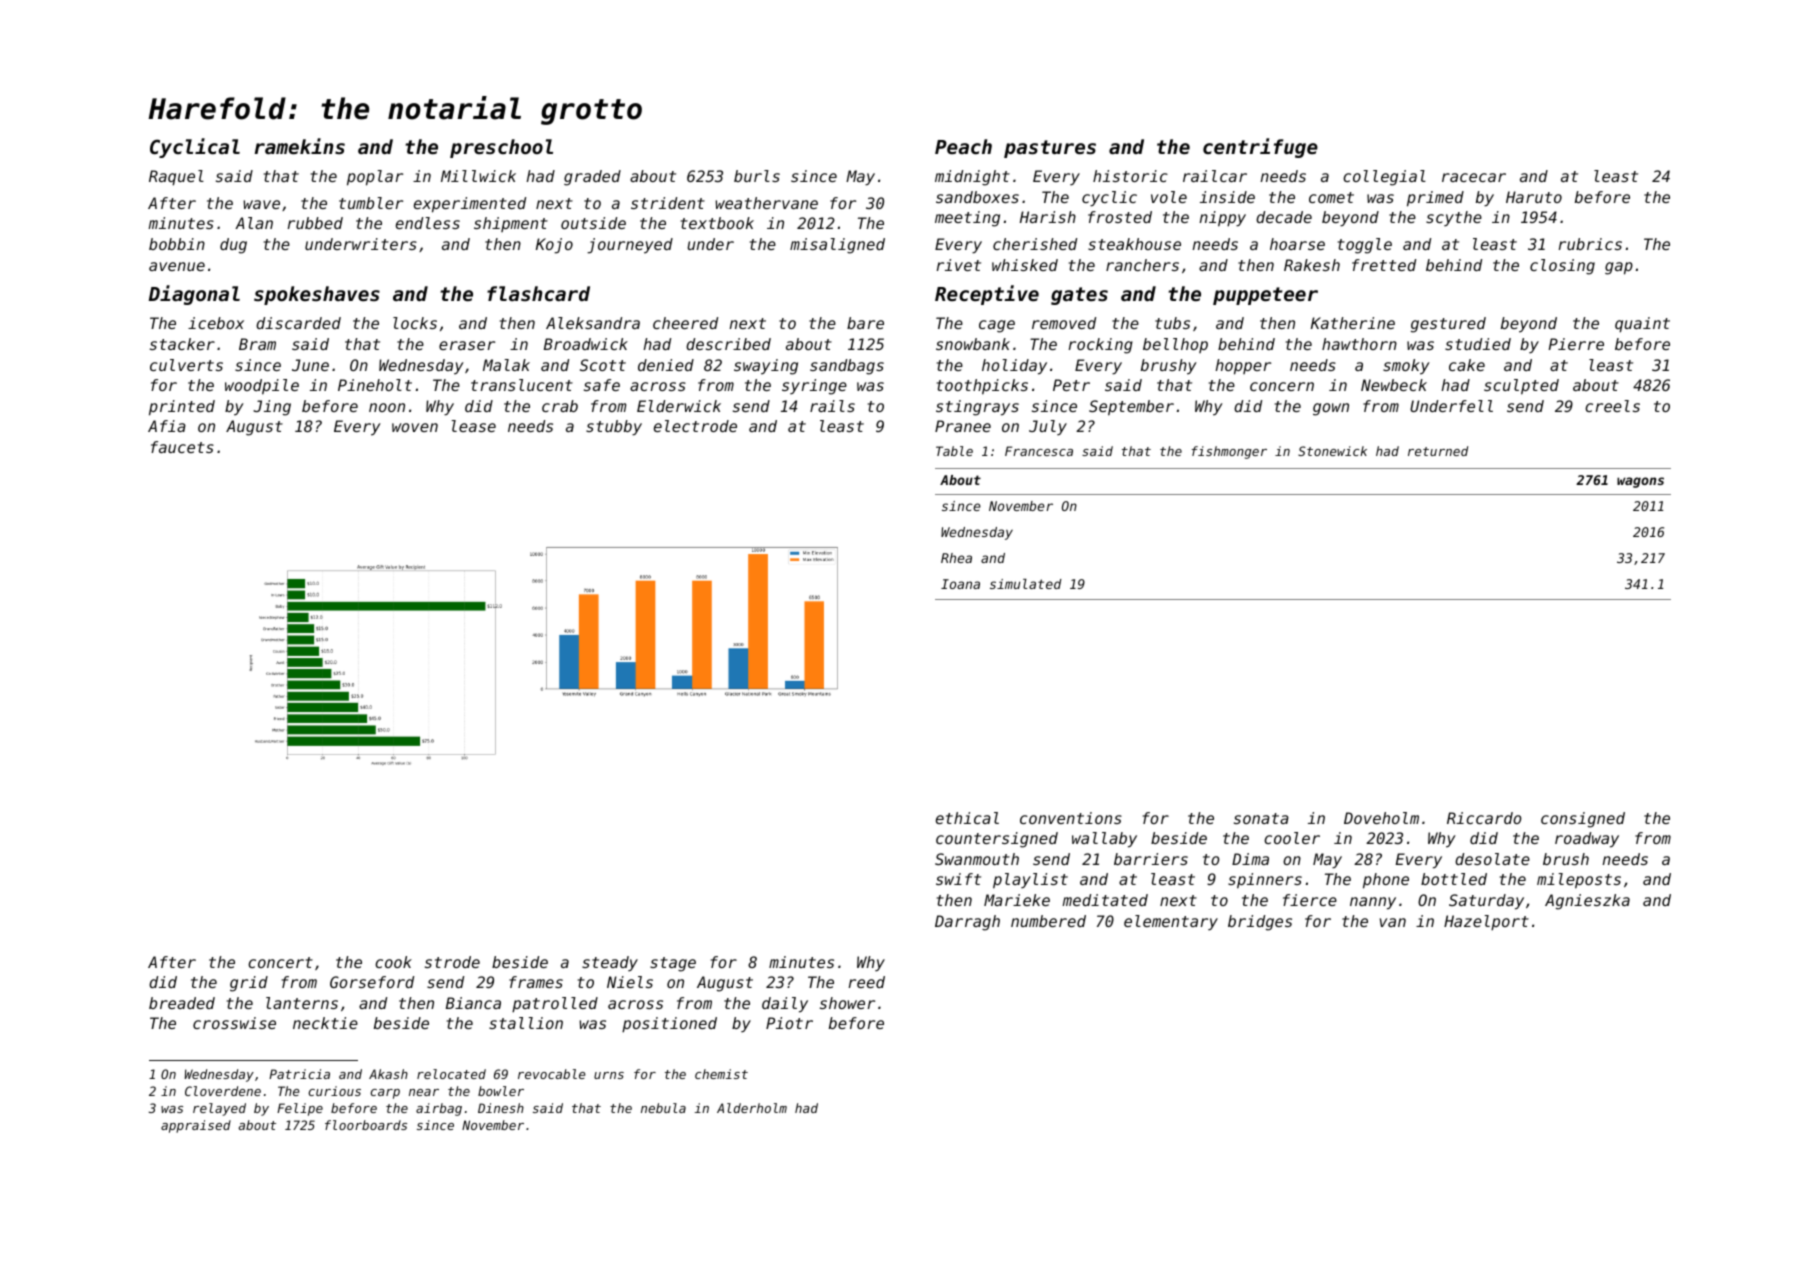  What do you see at coordinates (452, 962) in the screenshot?
I see `strode` at bounding box center [452, 962].
